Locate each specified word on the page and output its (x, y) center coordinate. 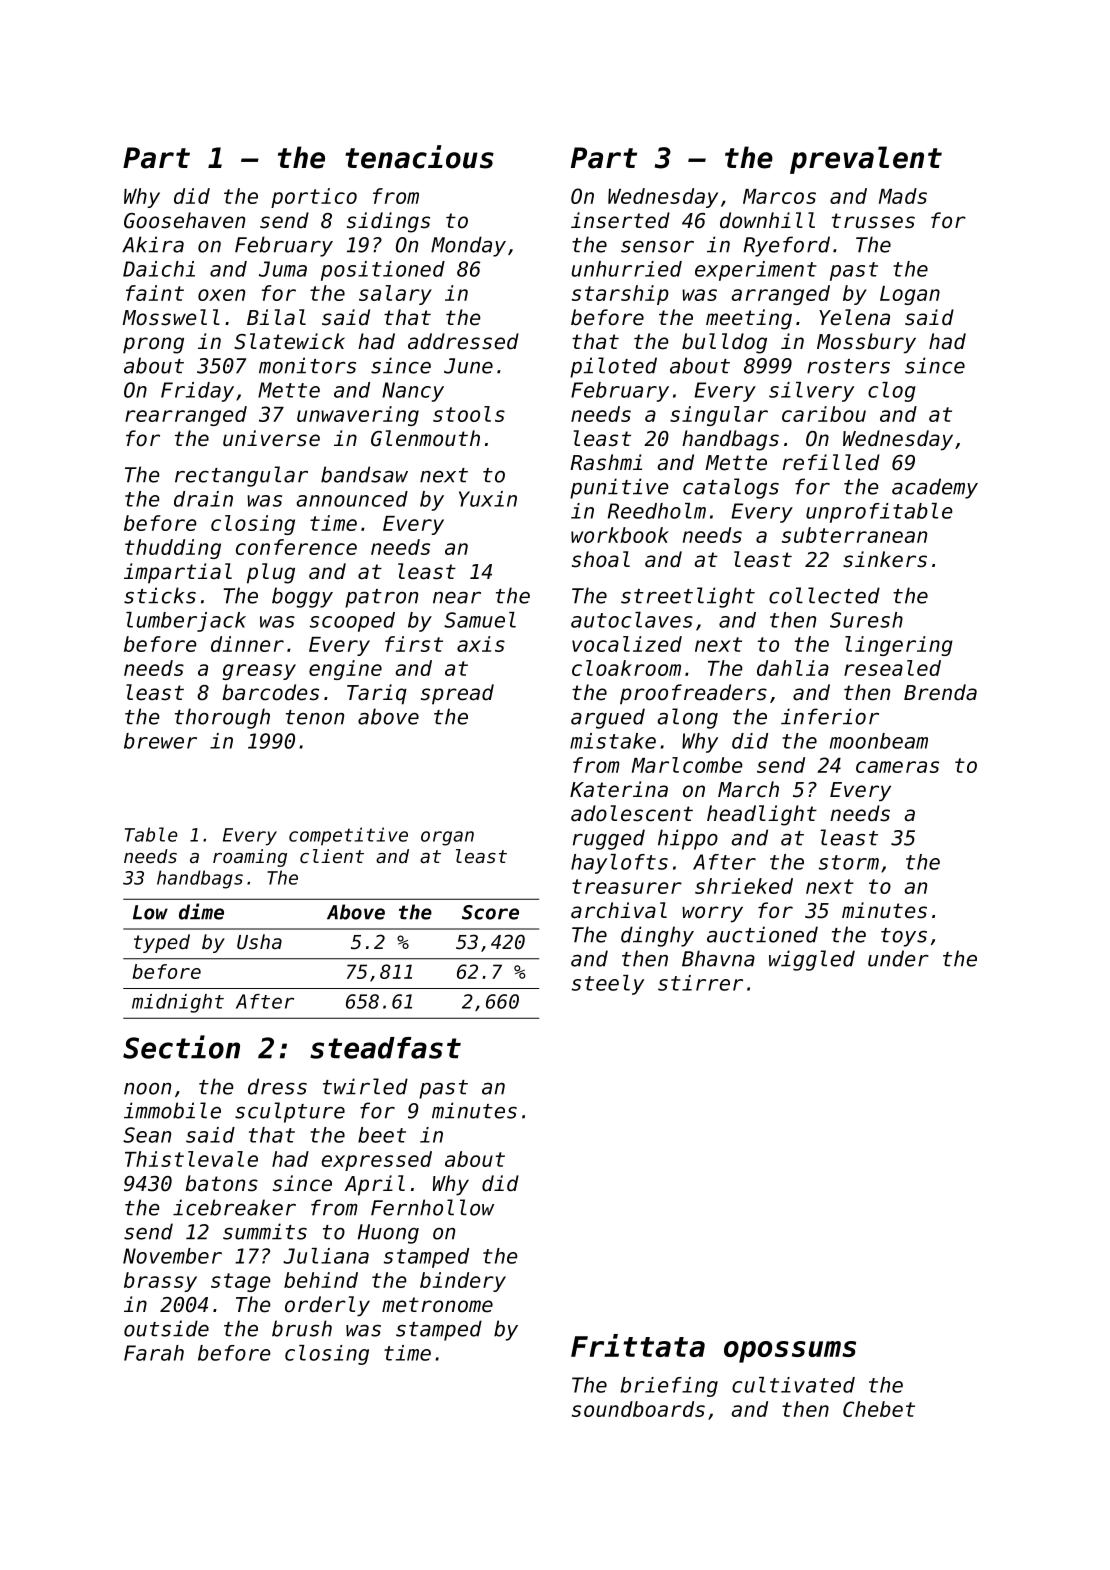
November (172, 1256)
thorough (222, 718)
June (468, 366)
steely (608, 985)
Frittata (638, 1345)
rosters (848, 366)
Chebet (879, 1409)
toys (904, 937)
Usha (259, 942)
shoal (601, 559)
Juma (283, 269)
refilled (831, 462)
